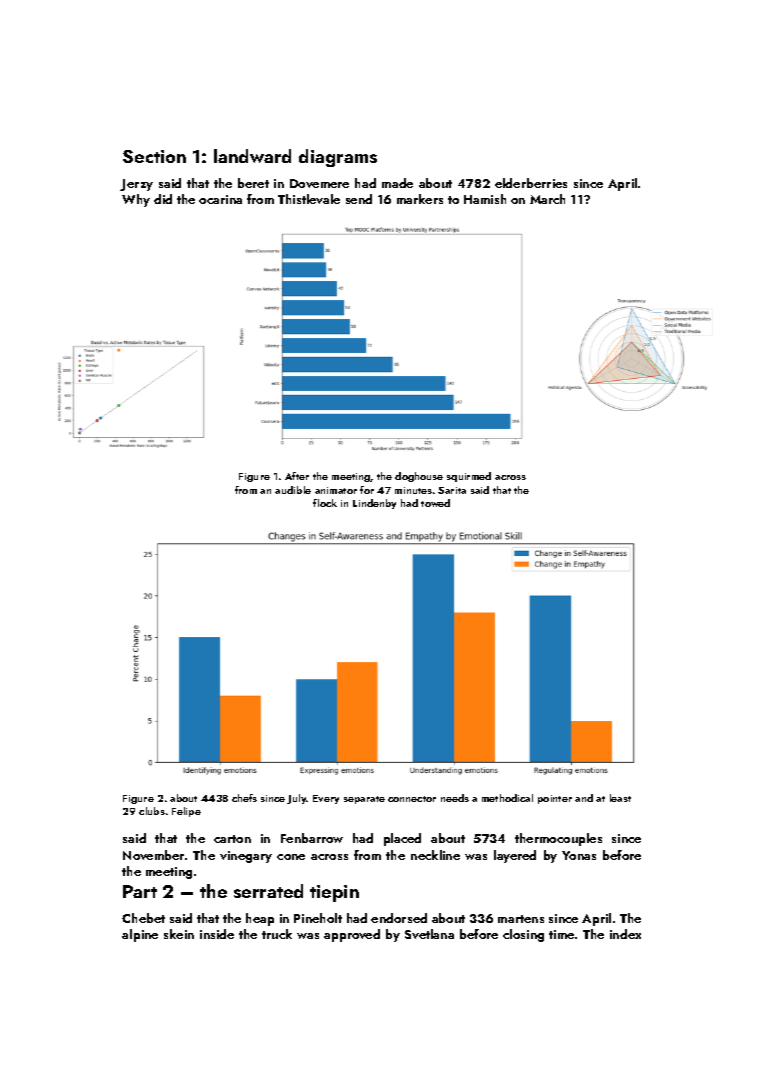 Image resolution: width=765 pixels, height=1085 pixels. What do you see at coordinates (374, 504) in the document?
I see `Lindenby` at bounding box center [374, 504].
